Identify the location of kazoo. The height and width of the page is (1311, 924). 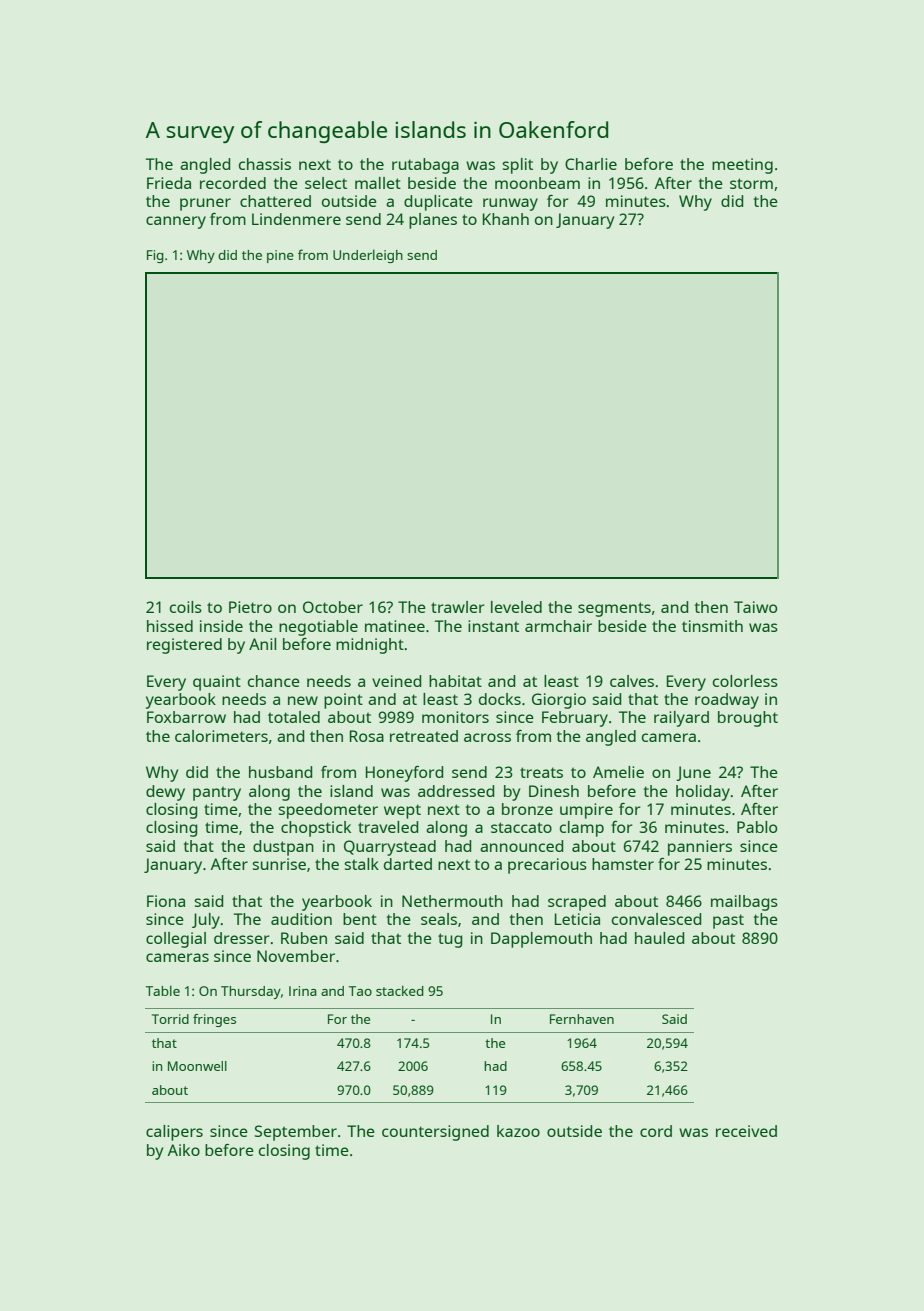
(518, 1131).
